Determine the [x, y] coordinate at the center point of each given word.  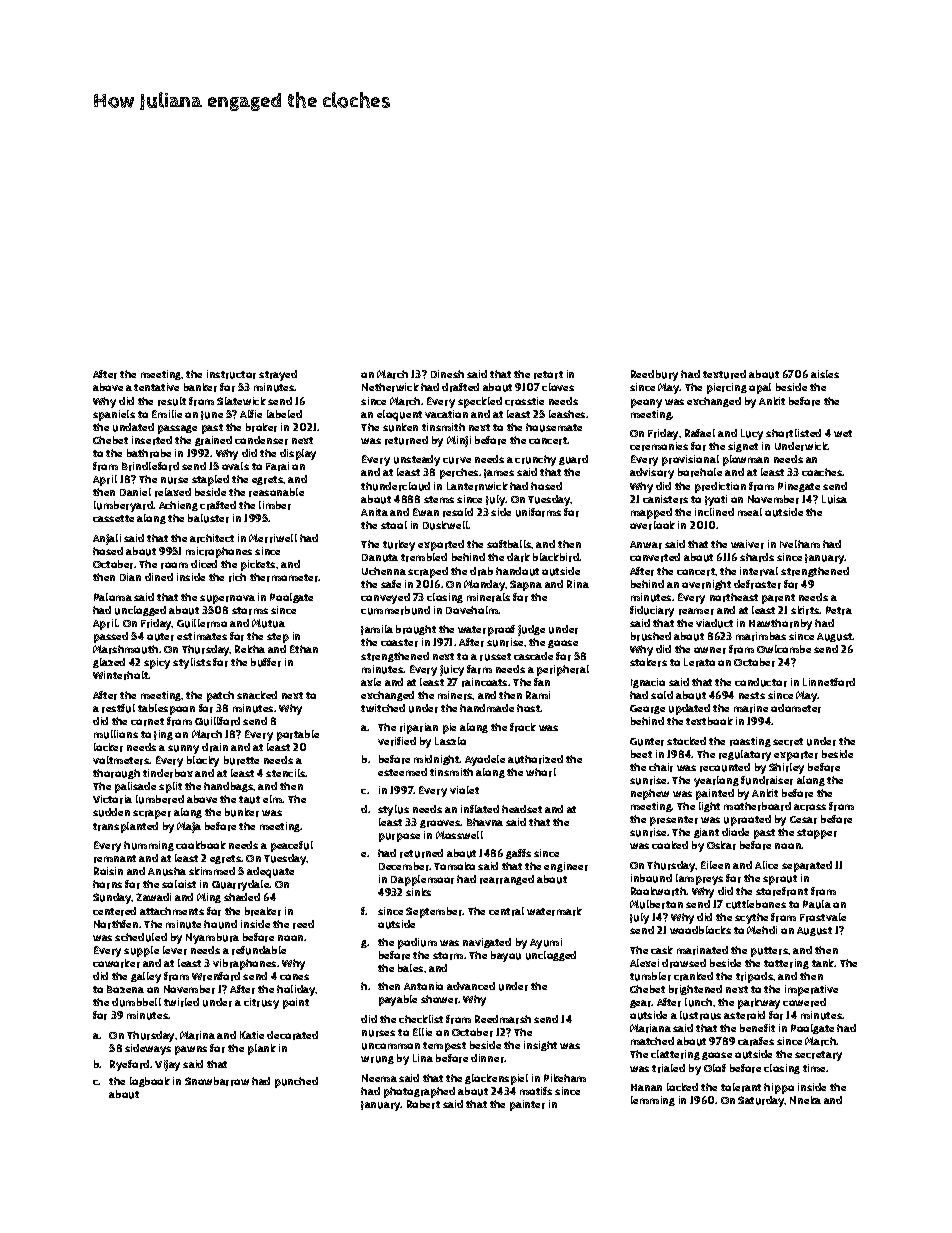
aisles [825, 374]
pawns [191, 1050]
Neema [379, 1078]
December [404, 866]
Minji [459, 441]
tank [823, 963]
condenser [261, 440]
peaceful [292, 846]
